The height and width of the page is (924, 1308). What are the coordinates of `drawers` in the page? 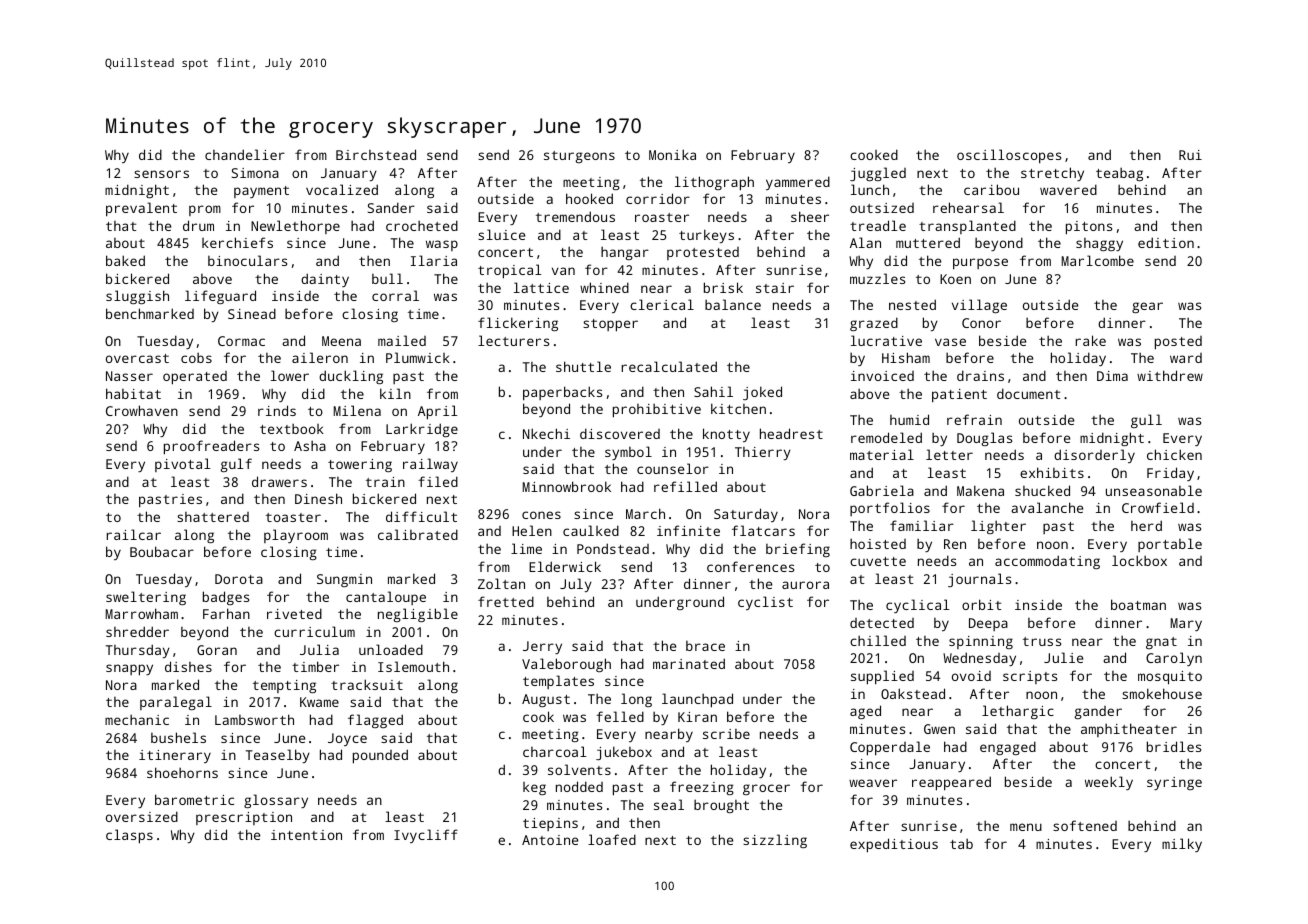 It's located at (279, 481).
